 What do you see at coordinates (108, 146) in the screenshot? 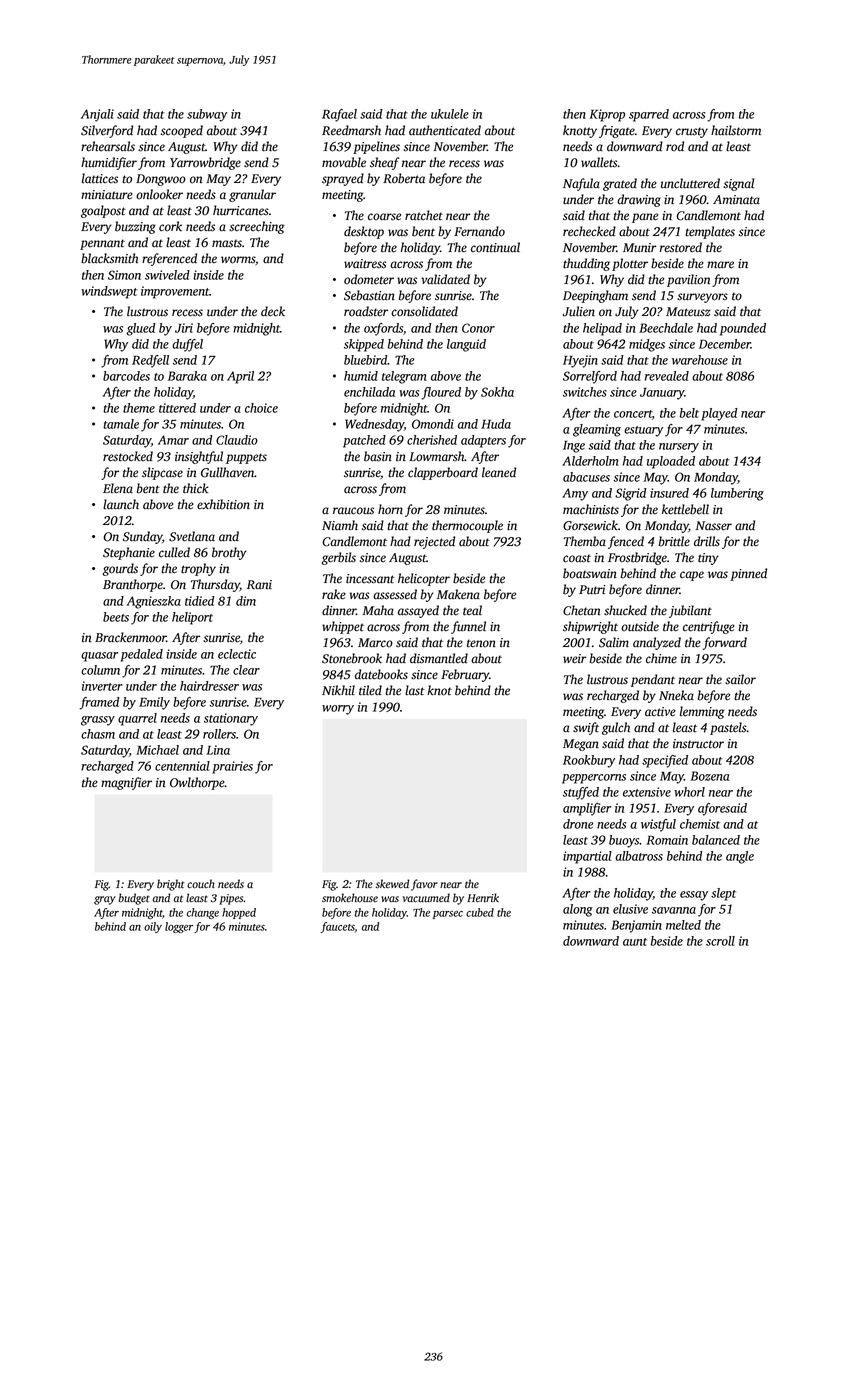
I see `rehearsals` at bounding box center [108, 146].
